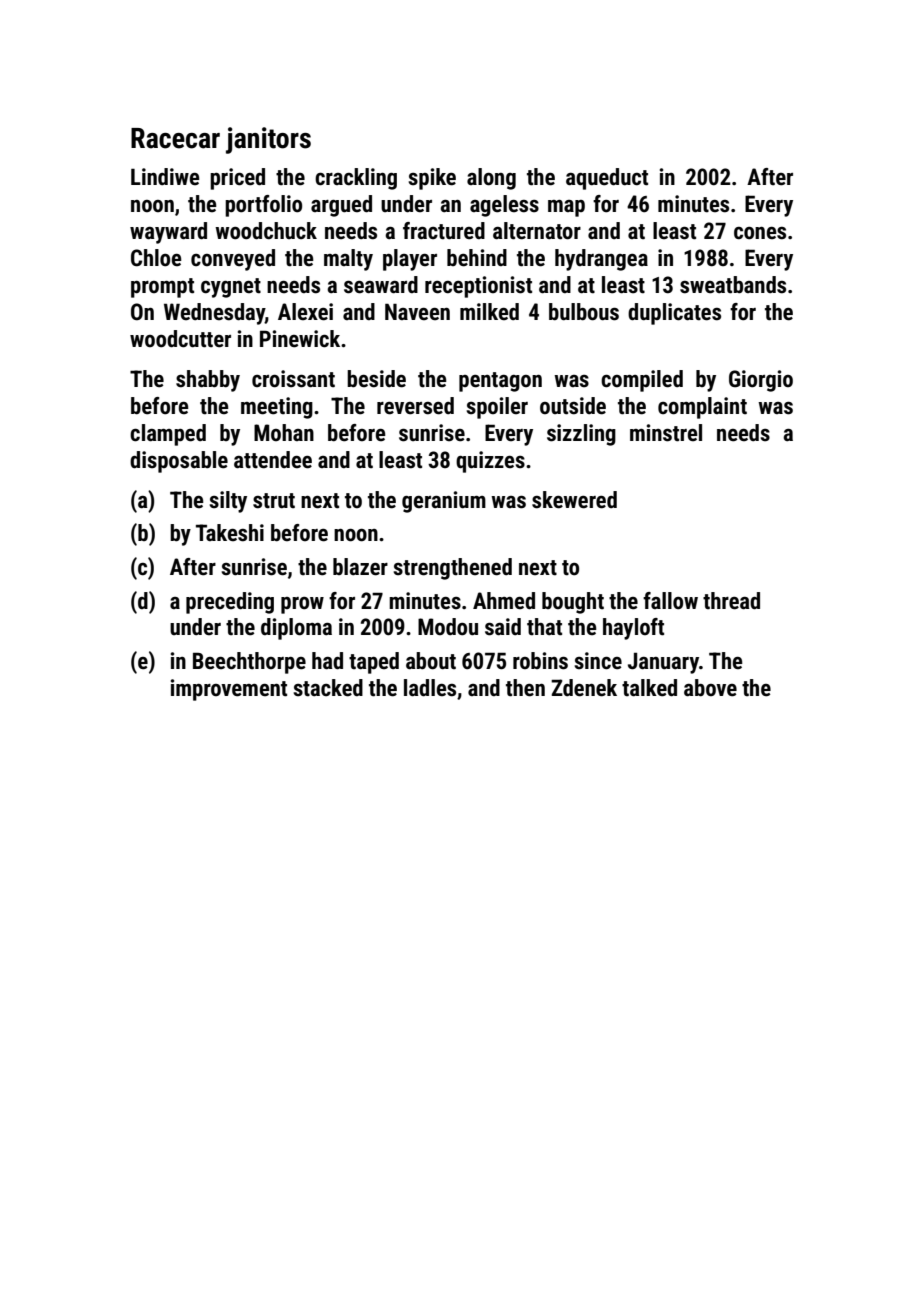 The image size is (924, 1311). Describe the element at coordinates (341, 206) in the screenshot. I see `argued` at that location.
